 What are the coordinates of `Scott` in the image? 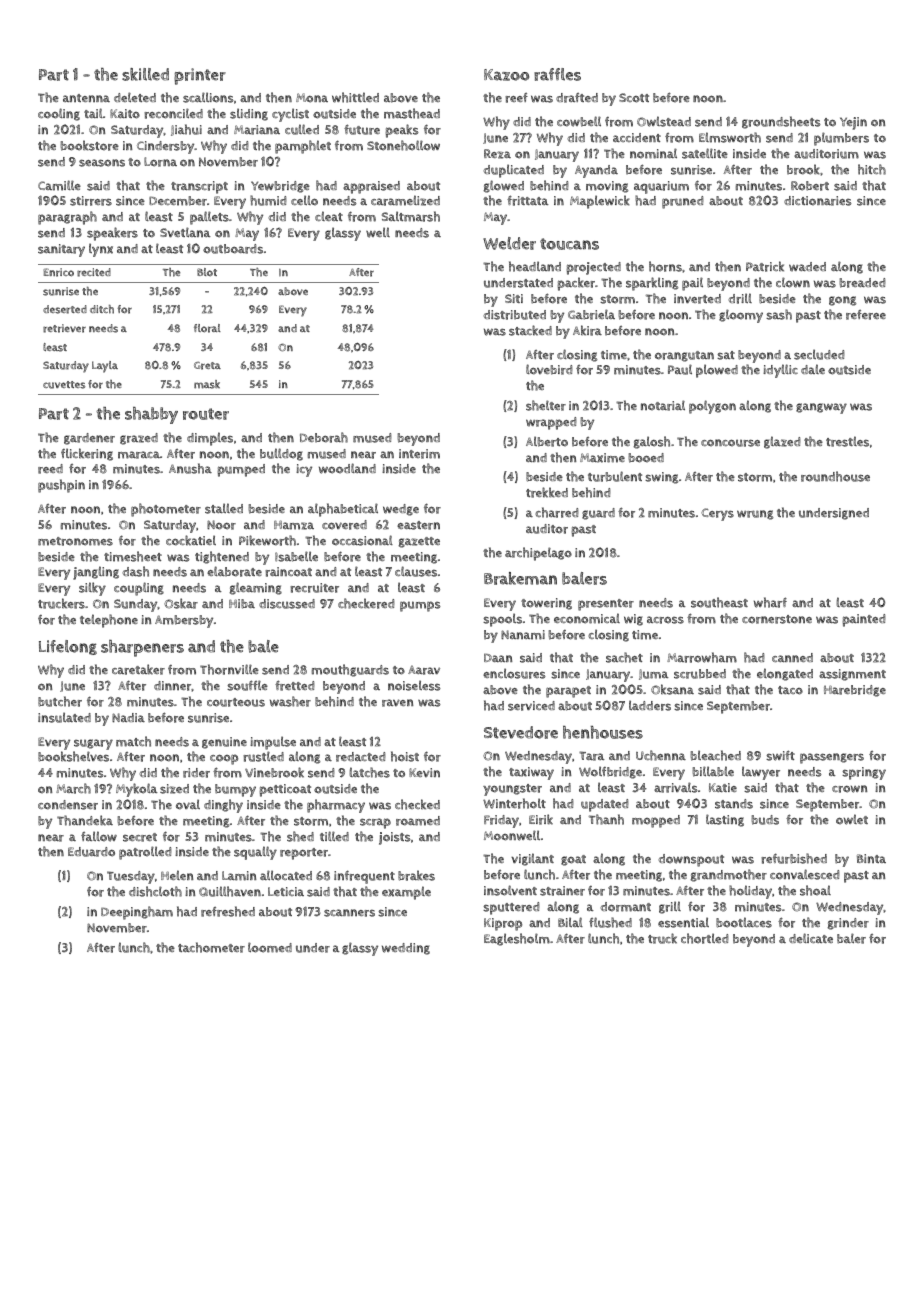 It's located at (634, 98).
